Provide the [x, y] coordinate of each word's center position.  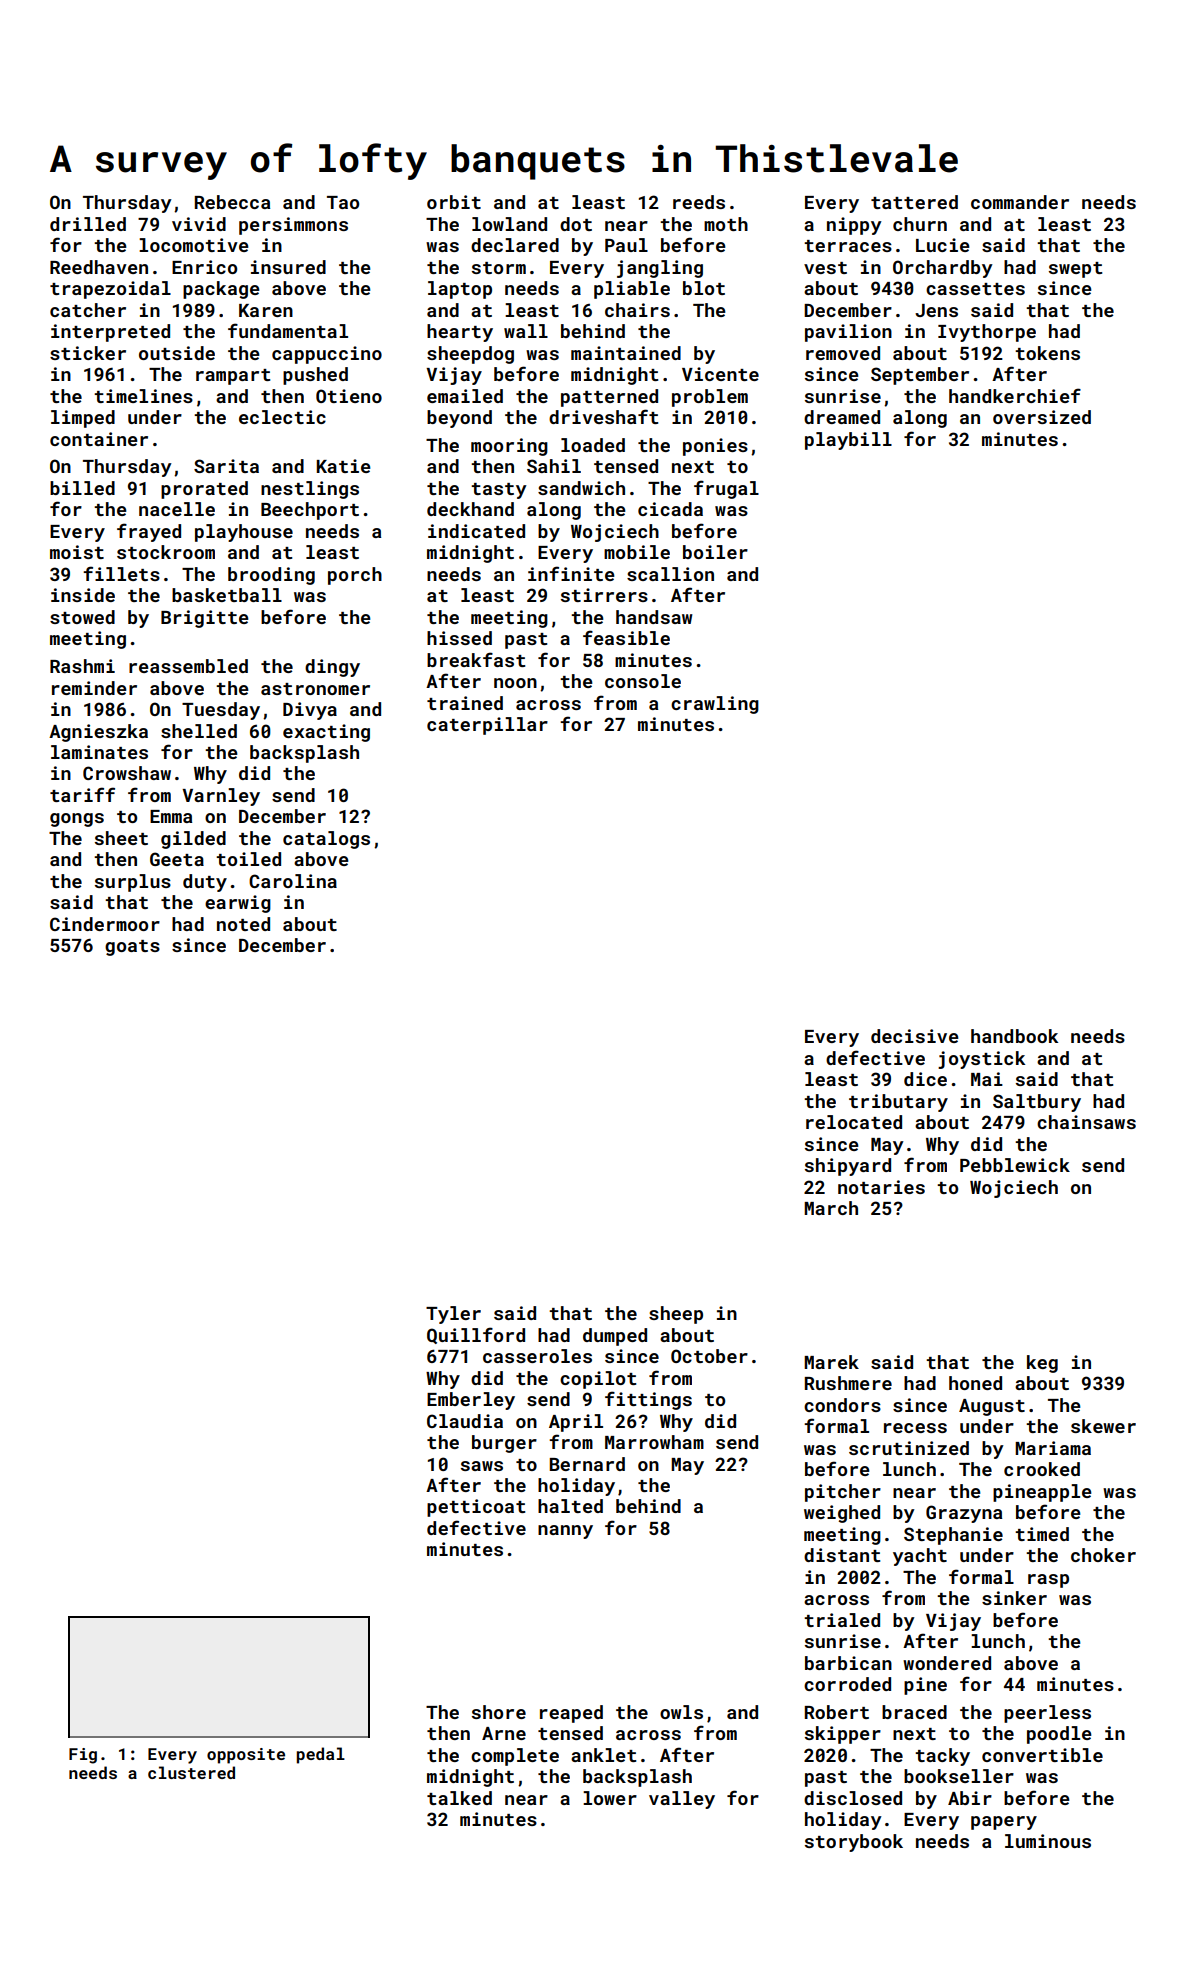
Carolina [293, 881]
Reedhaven [99, 267]
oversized [1042, 417]
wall [526, 331]
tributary [898, 1103]
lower [610, 1798]
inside [83, 595]
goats [132, 948]
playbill [848, 441]
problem [710, 398]
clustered [191, 1772]
